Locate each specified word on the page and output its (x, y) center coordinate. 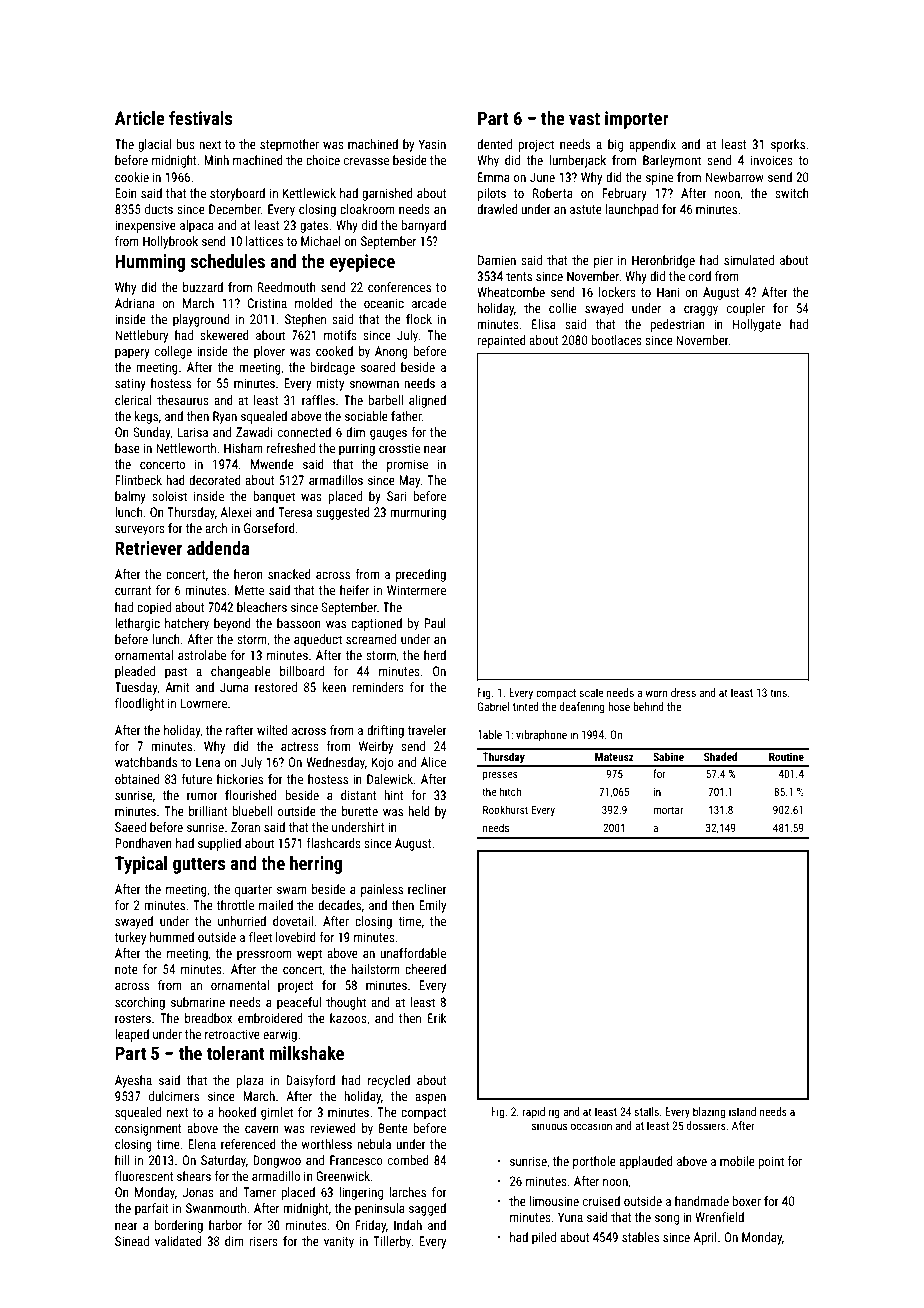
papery (132, 354)
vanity (339, 1242)
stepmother (289, 145)
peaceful (299, 1003)
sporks (788, 145)
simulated (749, 260)
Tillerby (392, 1242)
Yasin (432, 144)
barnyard (424, 226)
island (742, 1111)
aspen (430, 1099)
